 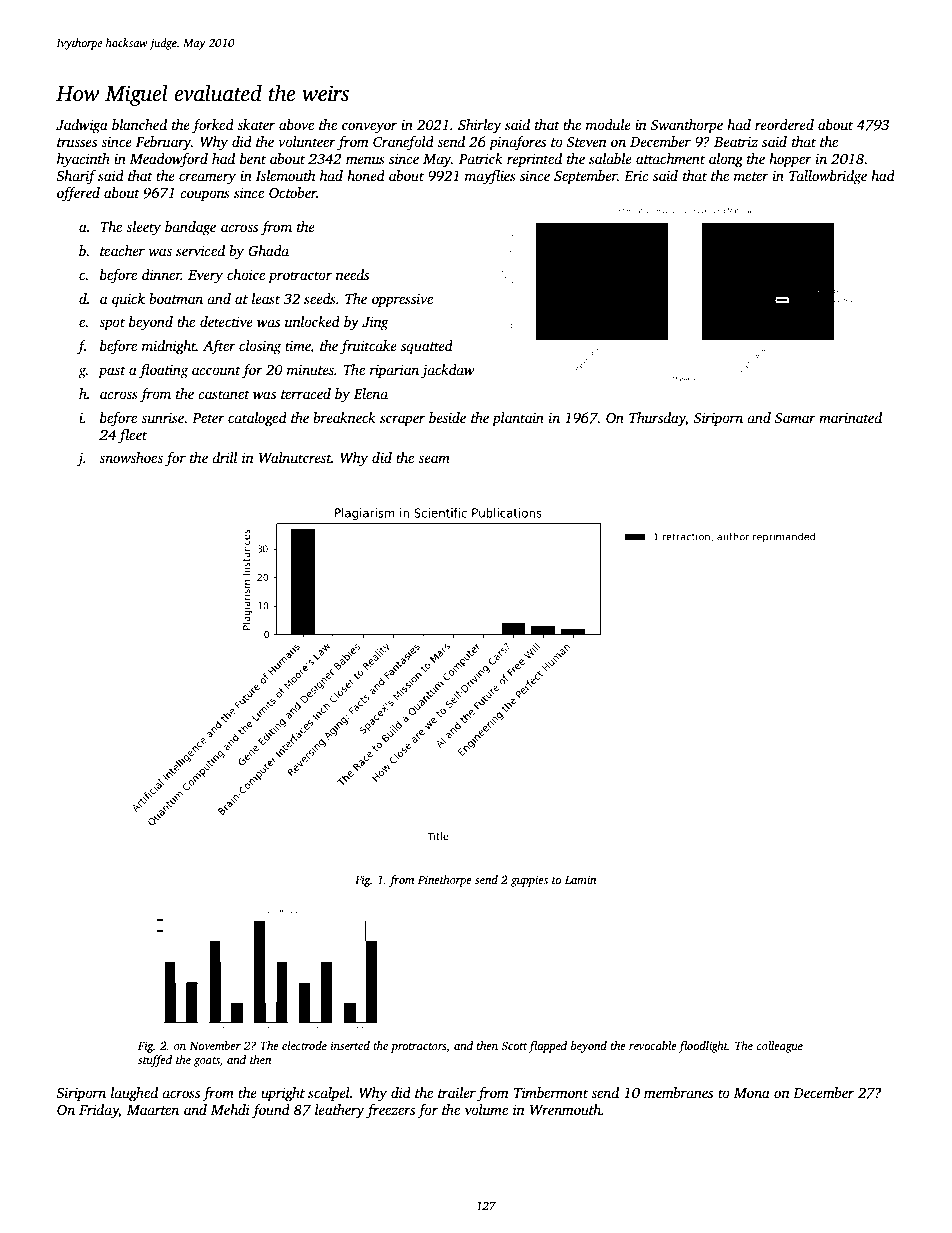 What do you see at coordinates (780, 1047) in the image?
I see `colleague` at bounding box center [780, 1047].
